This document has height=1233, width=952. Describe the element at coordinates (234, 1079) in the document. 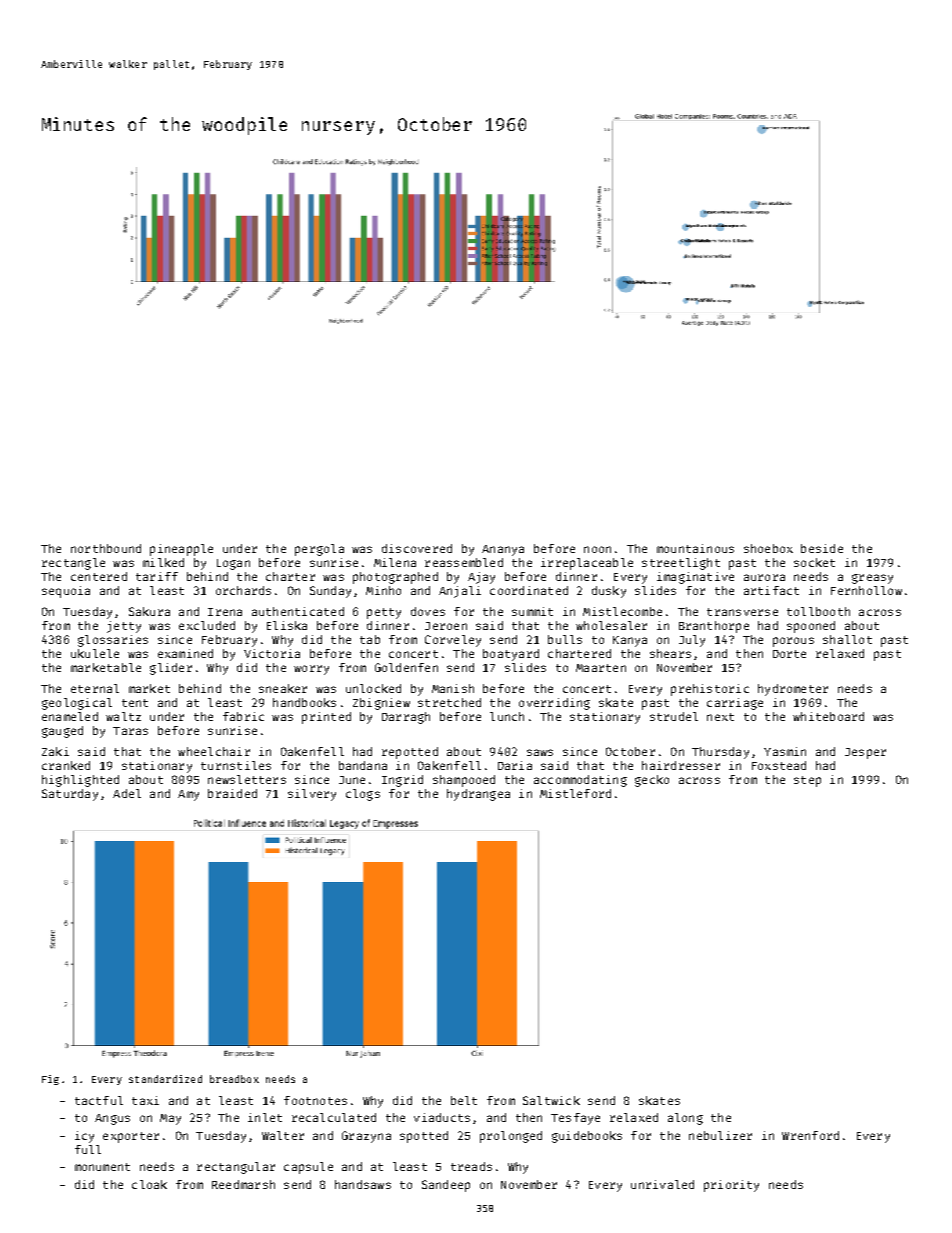

I see `breadbox` at that location.
